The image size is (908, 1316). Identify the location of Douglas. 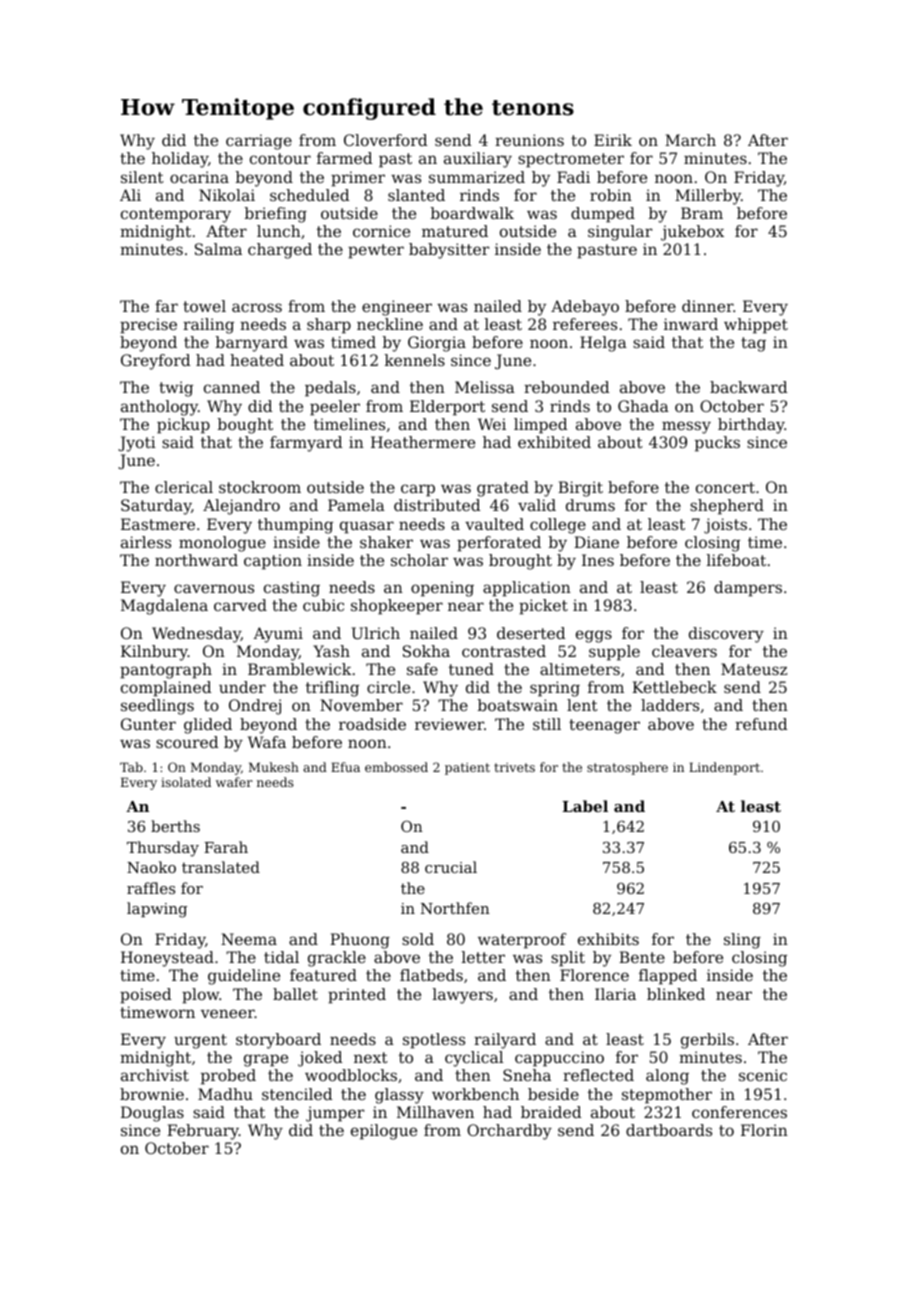
(152, 1114).
